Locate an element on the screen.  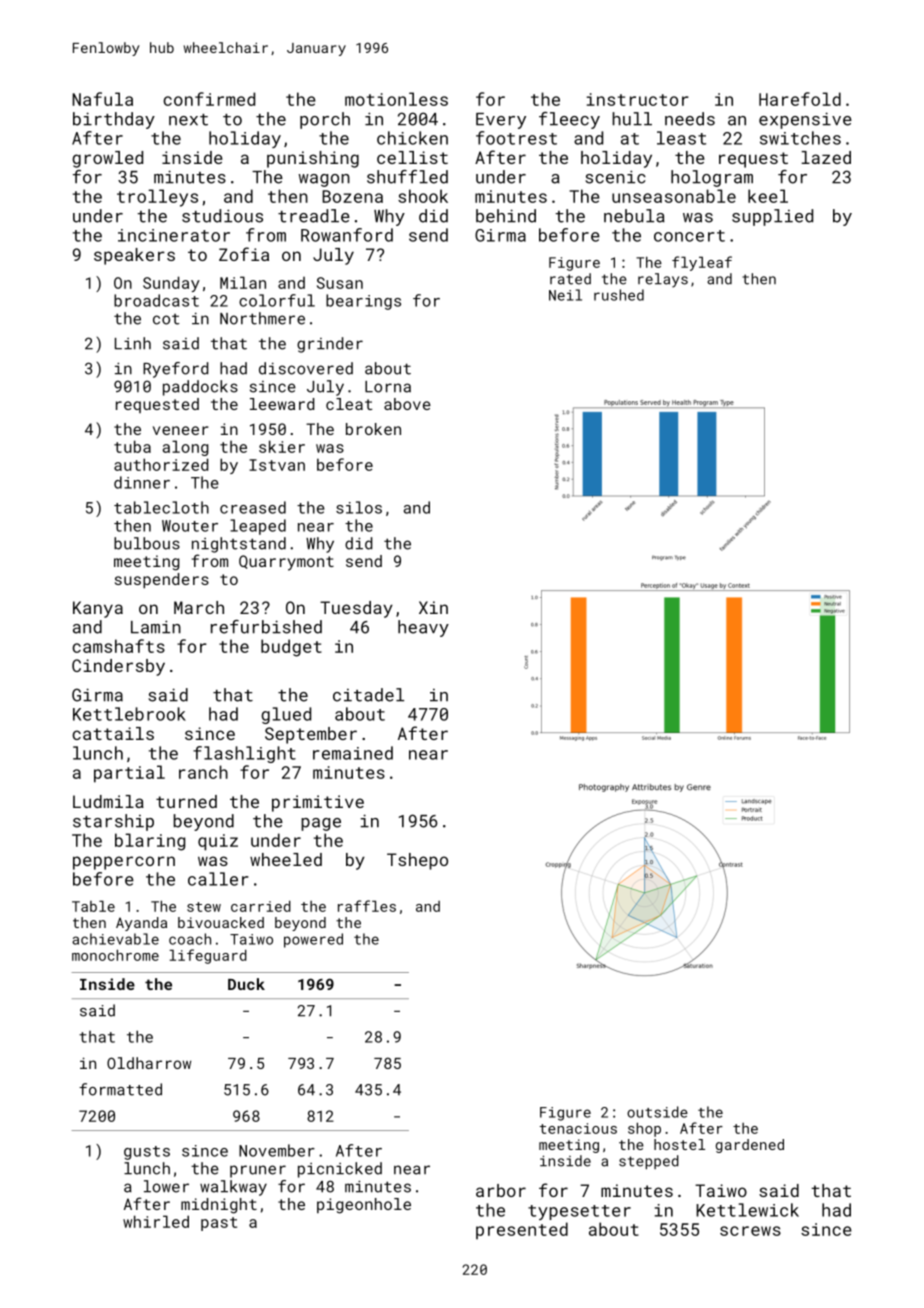
Duck is located at coordinates (246, 984).
